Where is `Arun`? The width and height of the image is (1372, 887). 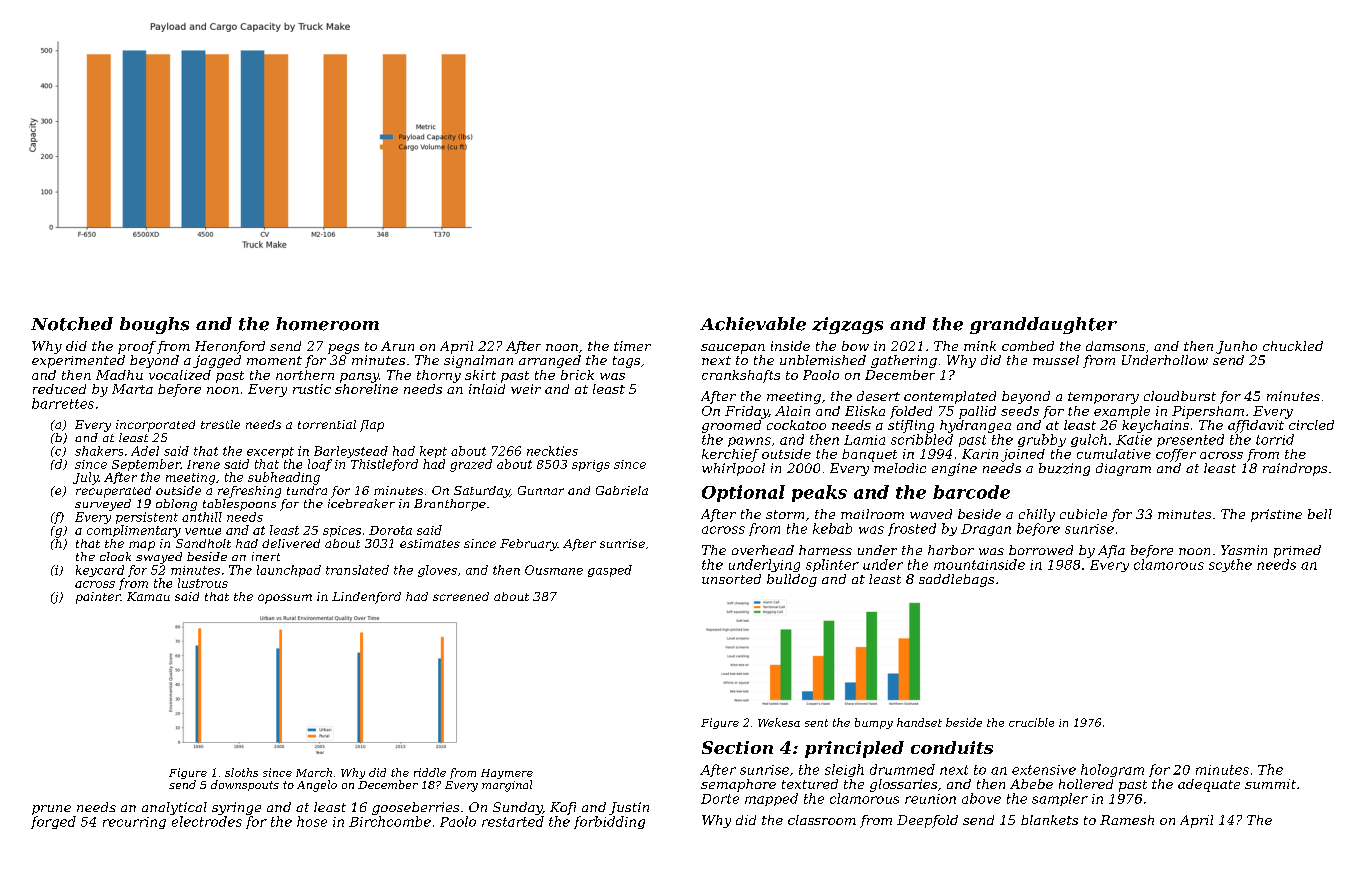 Arun is located at coordinates (397, 346).
